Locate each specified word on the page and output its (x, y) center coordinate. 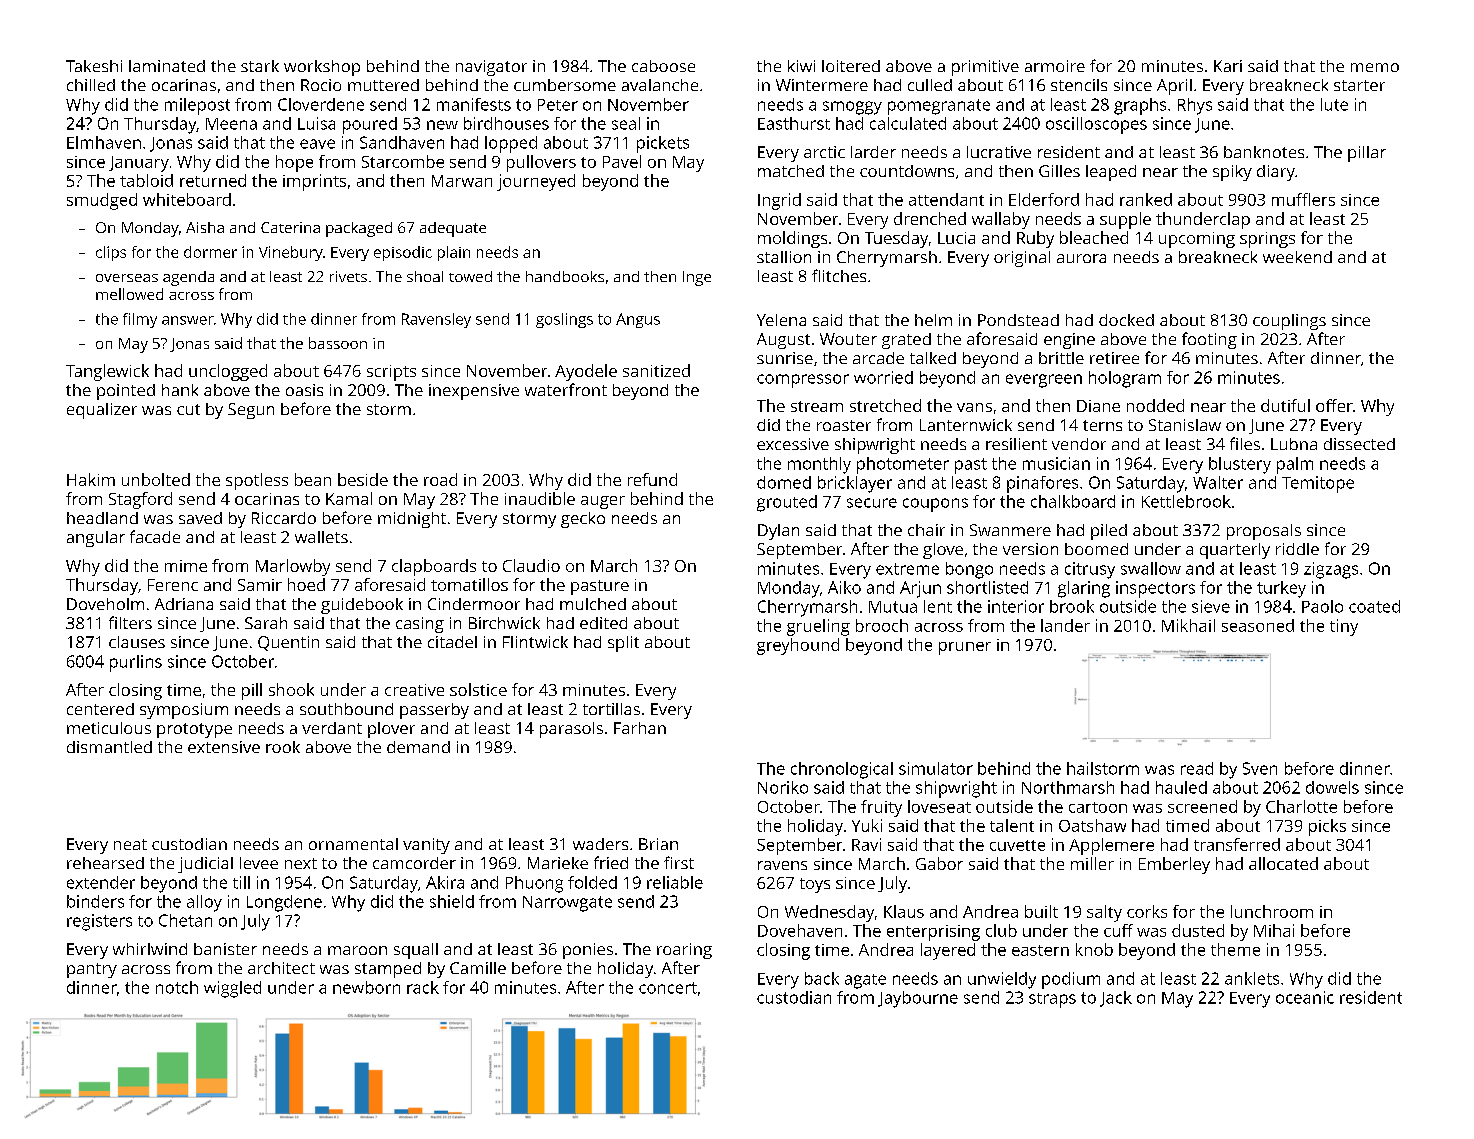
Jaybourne (918, 999)
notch (177, 987)
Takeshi (94, 66)
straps (1052, 1000)
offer (1334, 405)
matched (791, 171)
